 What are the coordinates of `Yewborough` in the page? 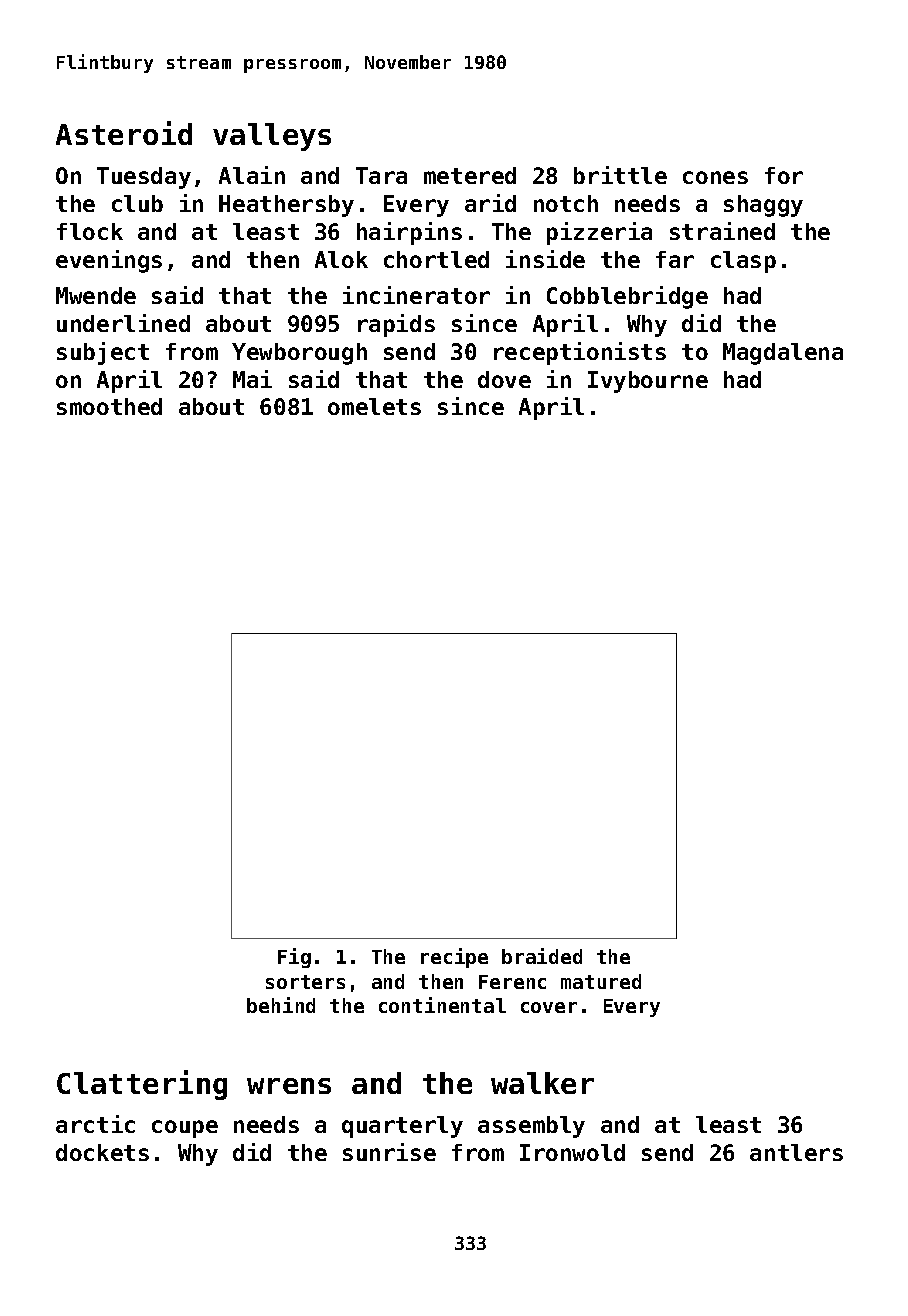 It's located at (299, 354).
